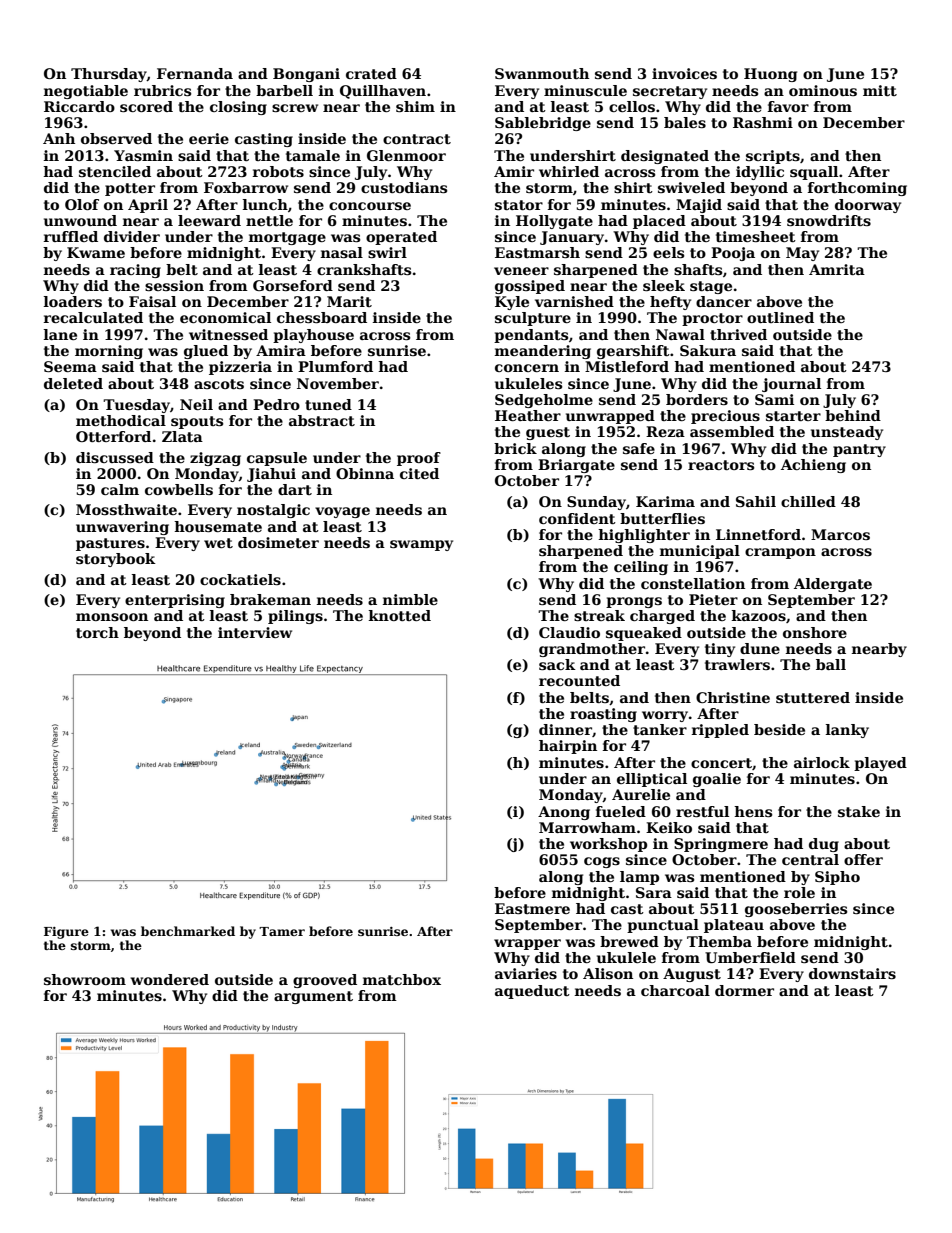 The width and height of the document is (952, 1233). What do you see at coordinates (196, 404) in the document?
I see `Neil` at bounding box center [196, 404].
